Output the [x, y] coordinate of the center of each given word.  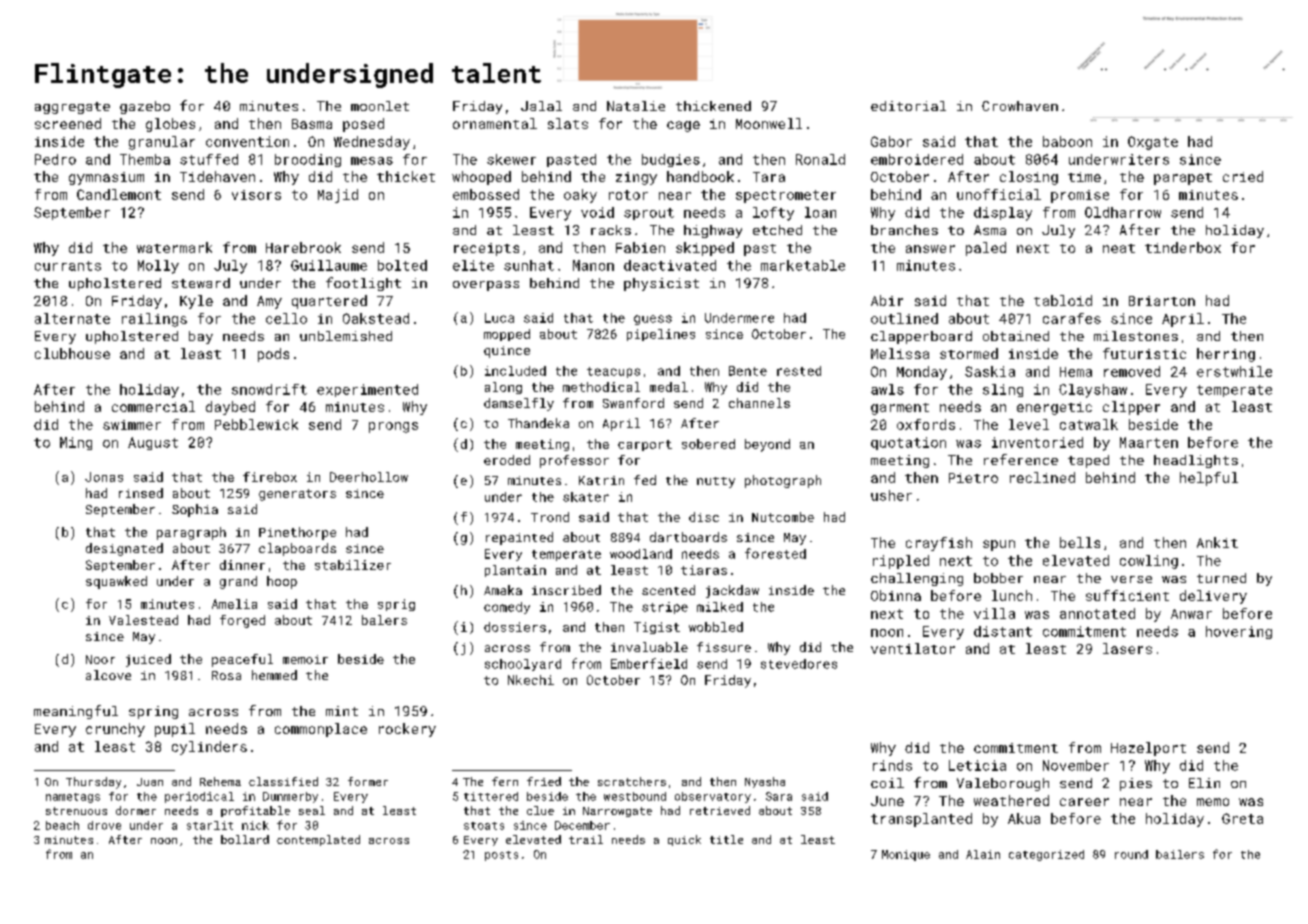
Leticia [977, 765]
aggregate [72, 108]
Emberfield [649, 663]
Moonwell [769, 123]
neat [1119, 248]
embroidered [917, 159]
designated [124, 549]
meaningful [76, 712]
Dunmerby [290, 797]
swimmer [132, 425]
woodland [641, 554]
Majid [338, 196]
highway [713, 231]
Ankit [1217, 542]
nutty [716, 482]
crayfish [939, 544]
